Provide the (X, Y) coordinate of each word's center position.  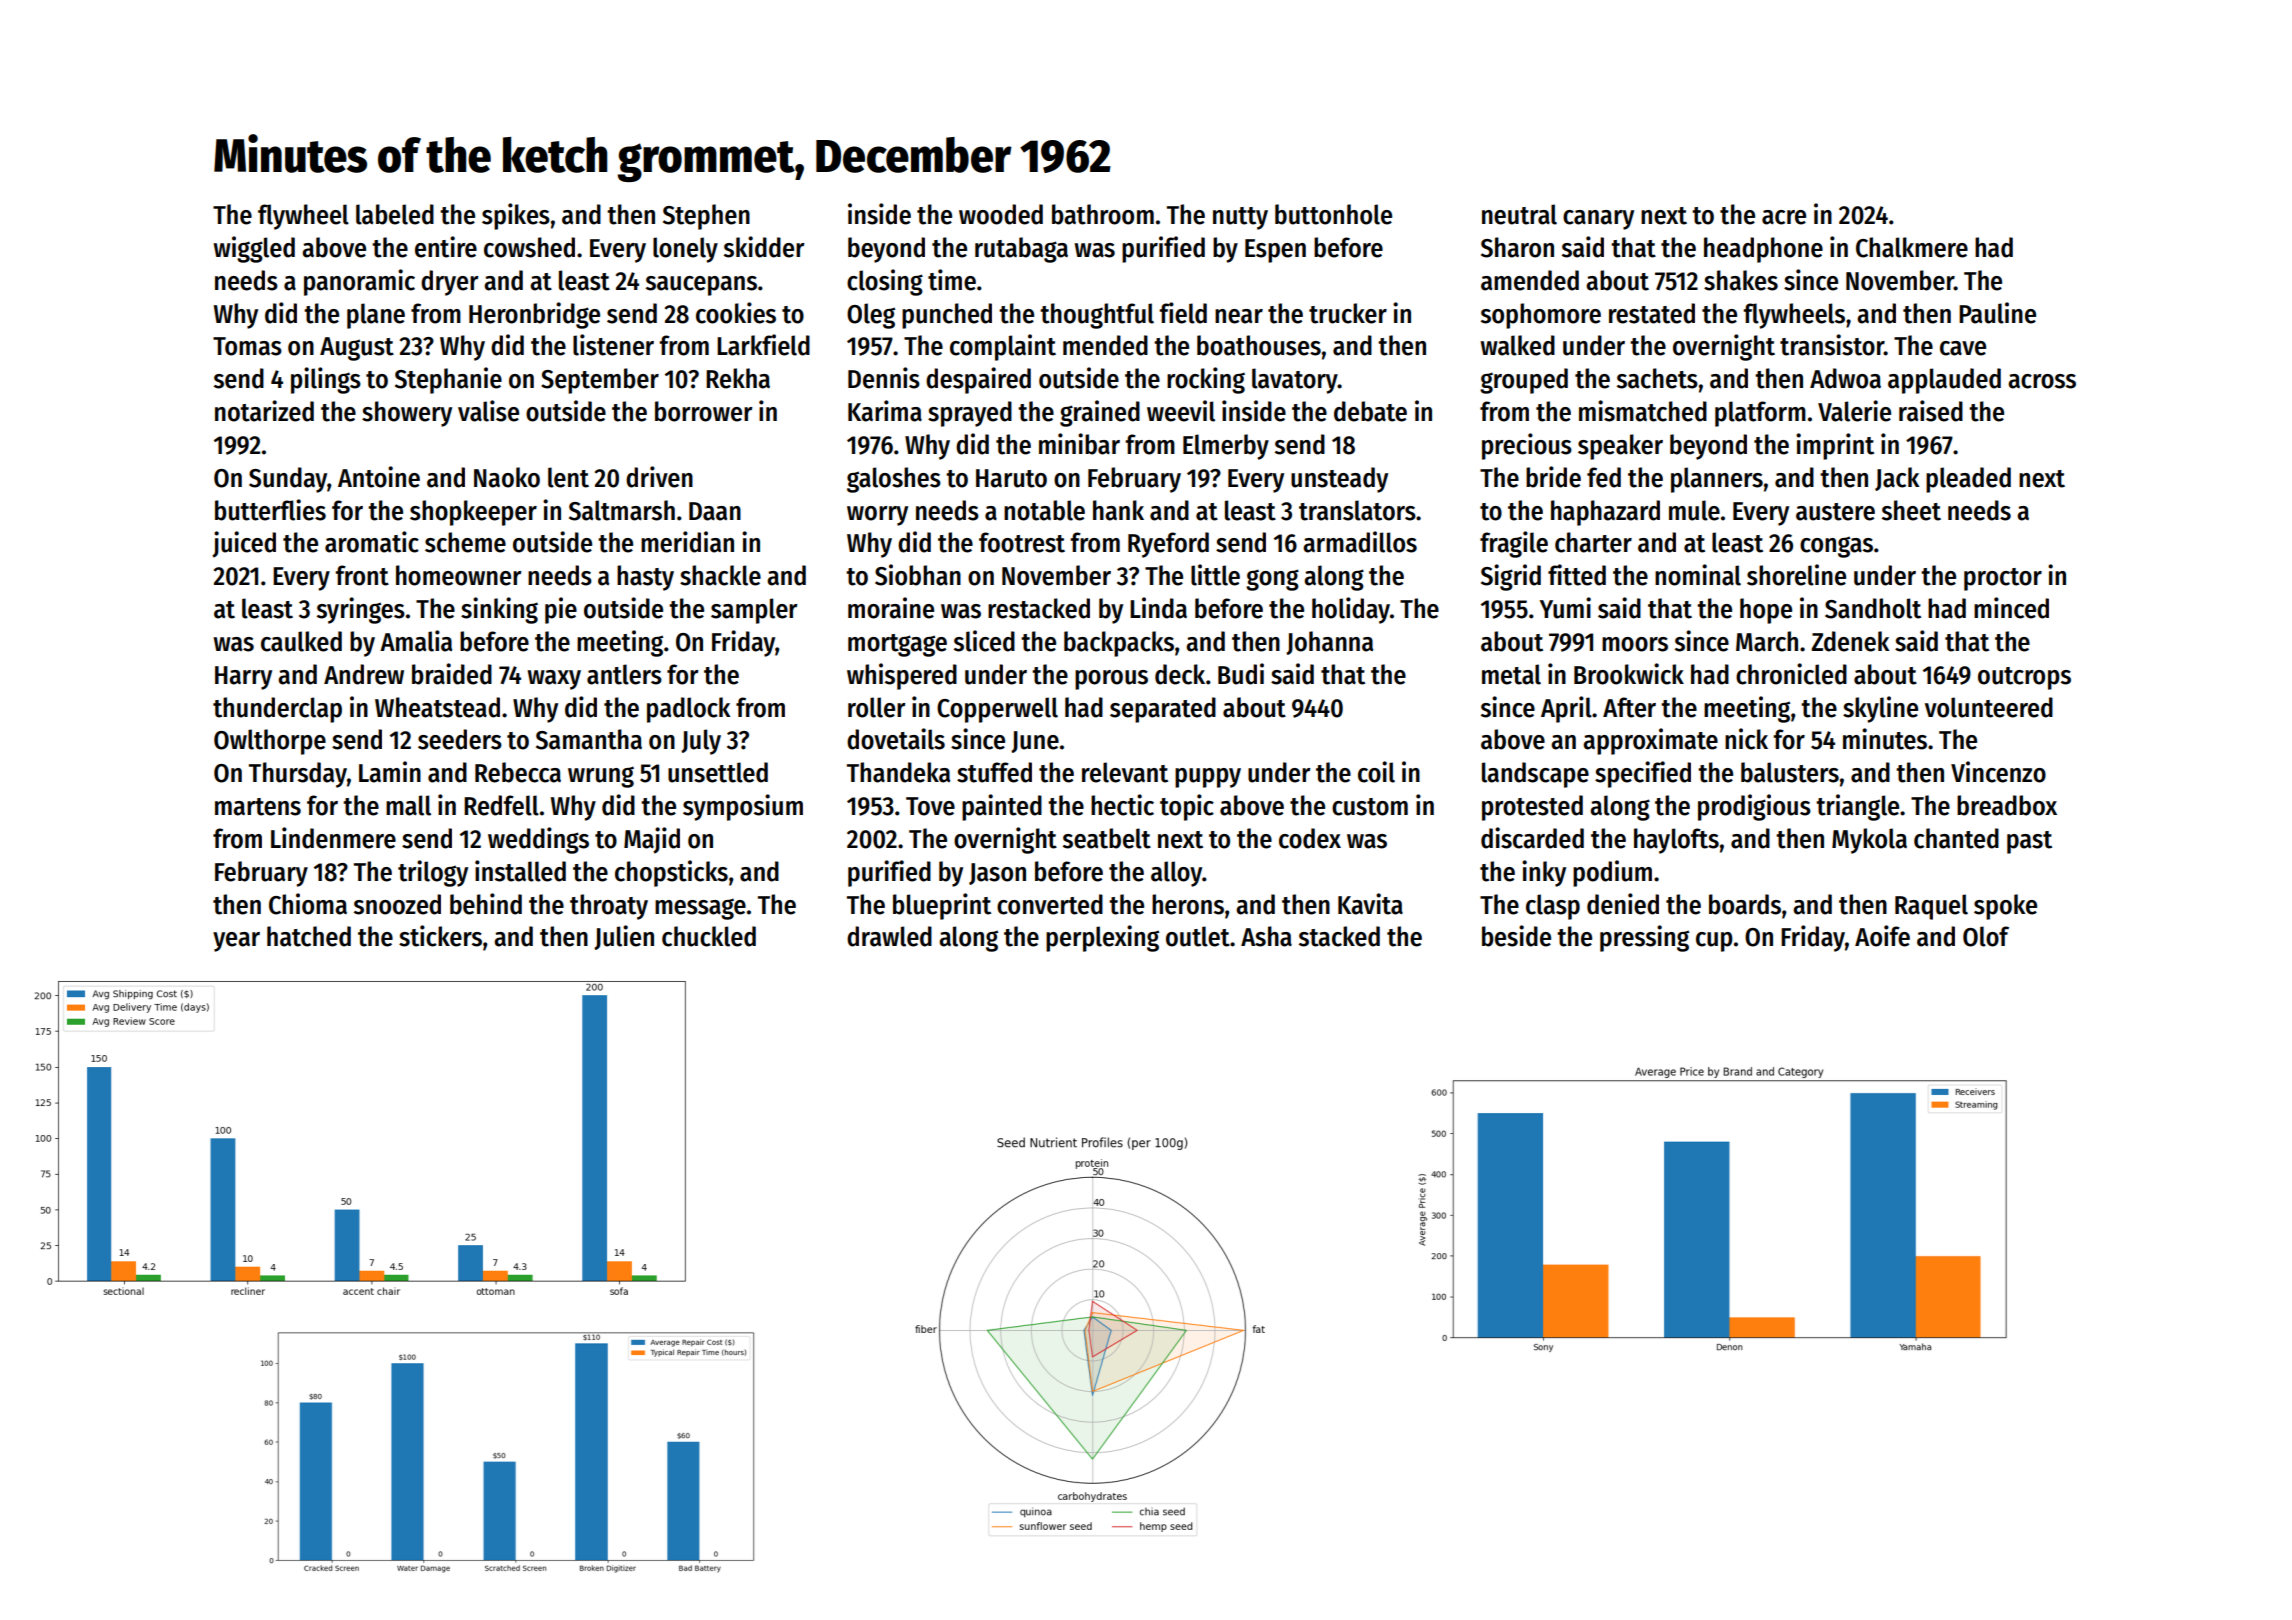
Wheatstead (437, 707)
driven (659, 477)
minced (2011, 608)
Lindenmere (333, 838)
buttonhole (1333, 214)
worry (877, 516)
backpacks (1119, 644)
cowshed (529, 247)
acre (1784, 217)
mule (1694, 510)
